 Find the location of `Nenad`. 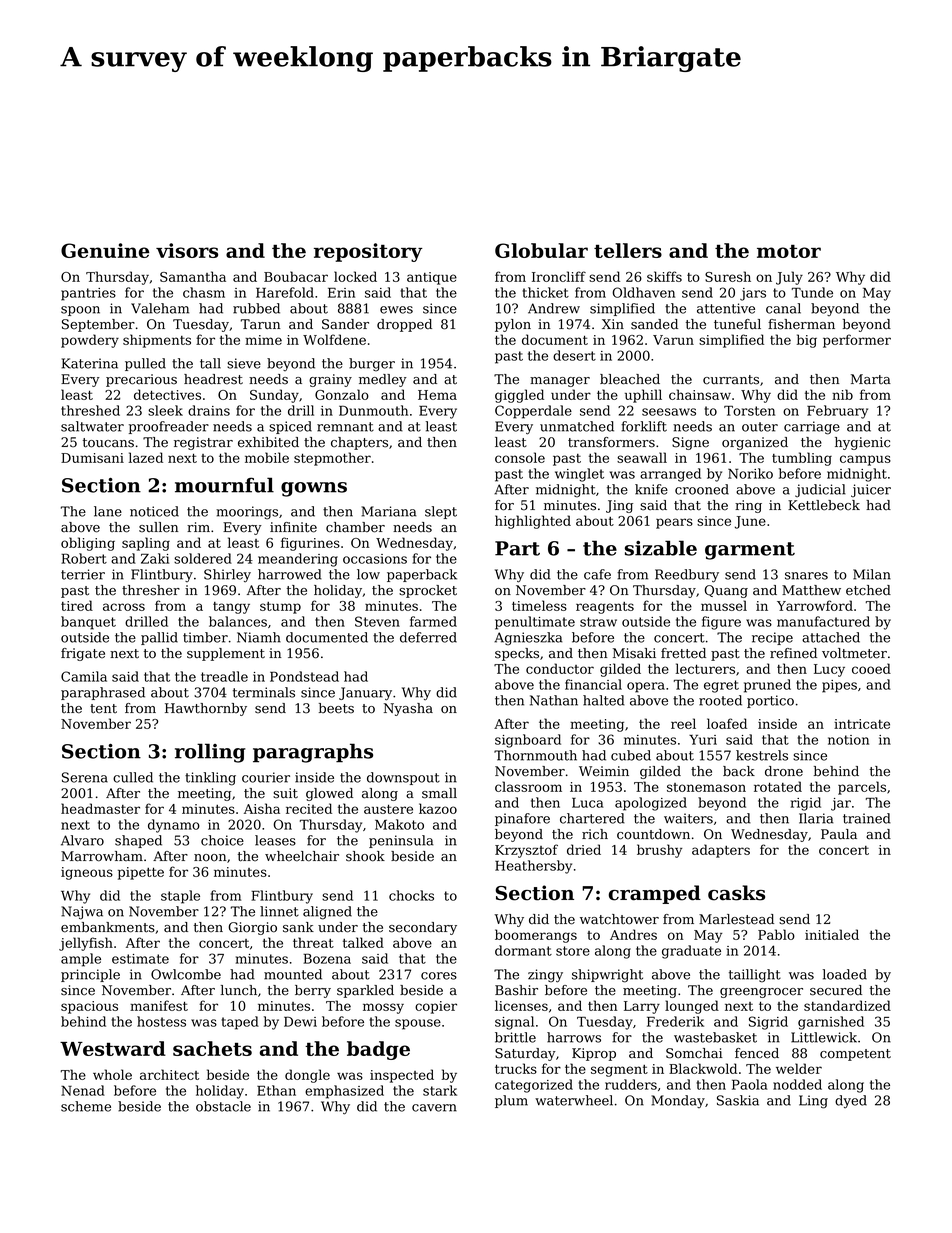

Nenad is located at coordinates (83, 1090).
